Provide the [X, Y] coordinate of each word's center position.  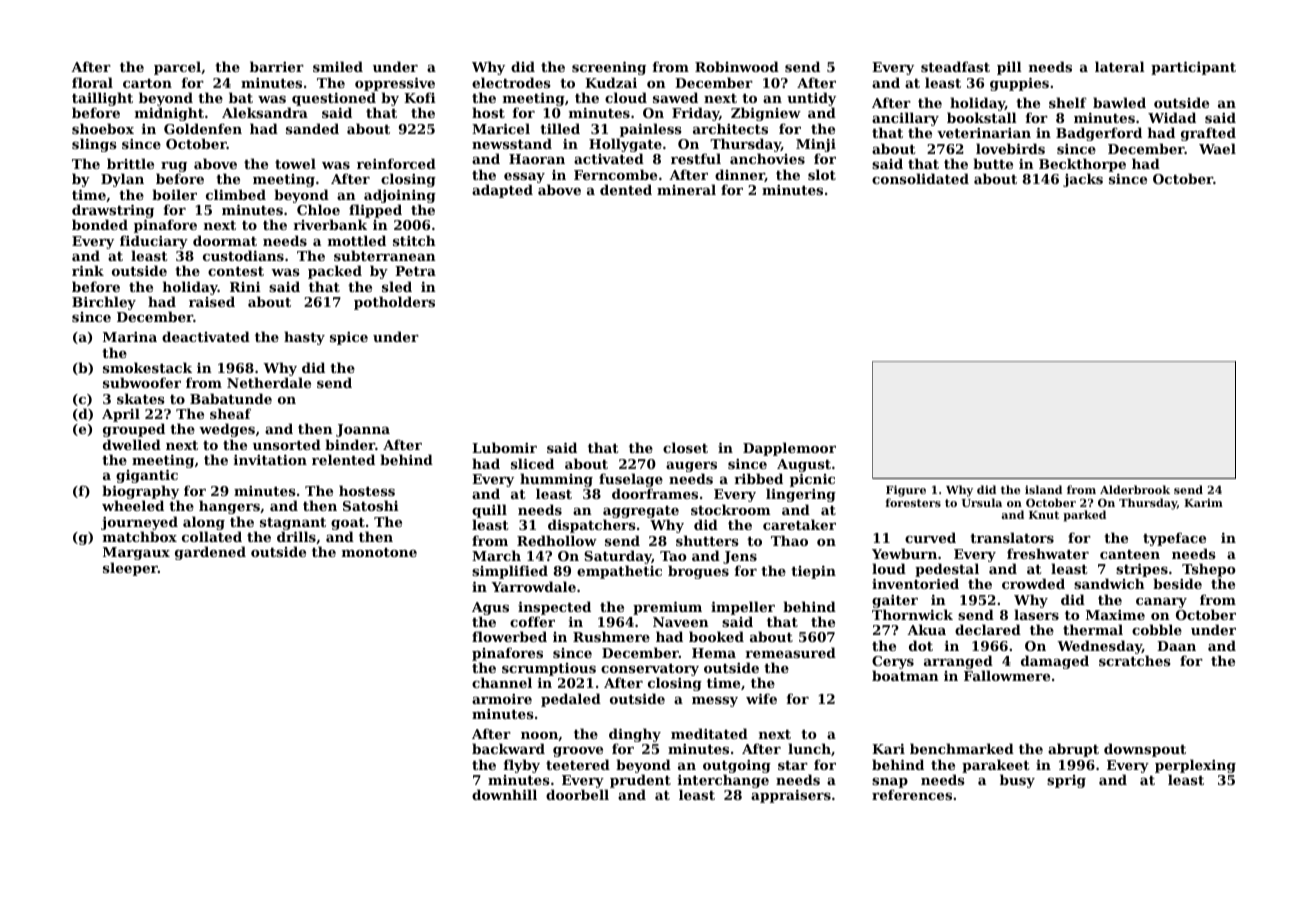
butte [993, 163]
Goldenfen [203, 128]
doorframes [655, 494]
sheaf [230, 413]
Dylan [122, 180]
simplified [510, 572]
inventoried [915, 583]
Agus [490, 608]
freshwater [1048, 553]
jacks [1083, 180]
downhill [504, 794]
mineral [686, 189]
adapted [502, 191]
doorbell [577, 794]
